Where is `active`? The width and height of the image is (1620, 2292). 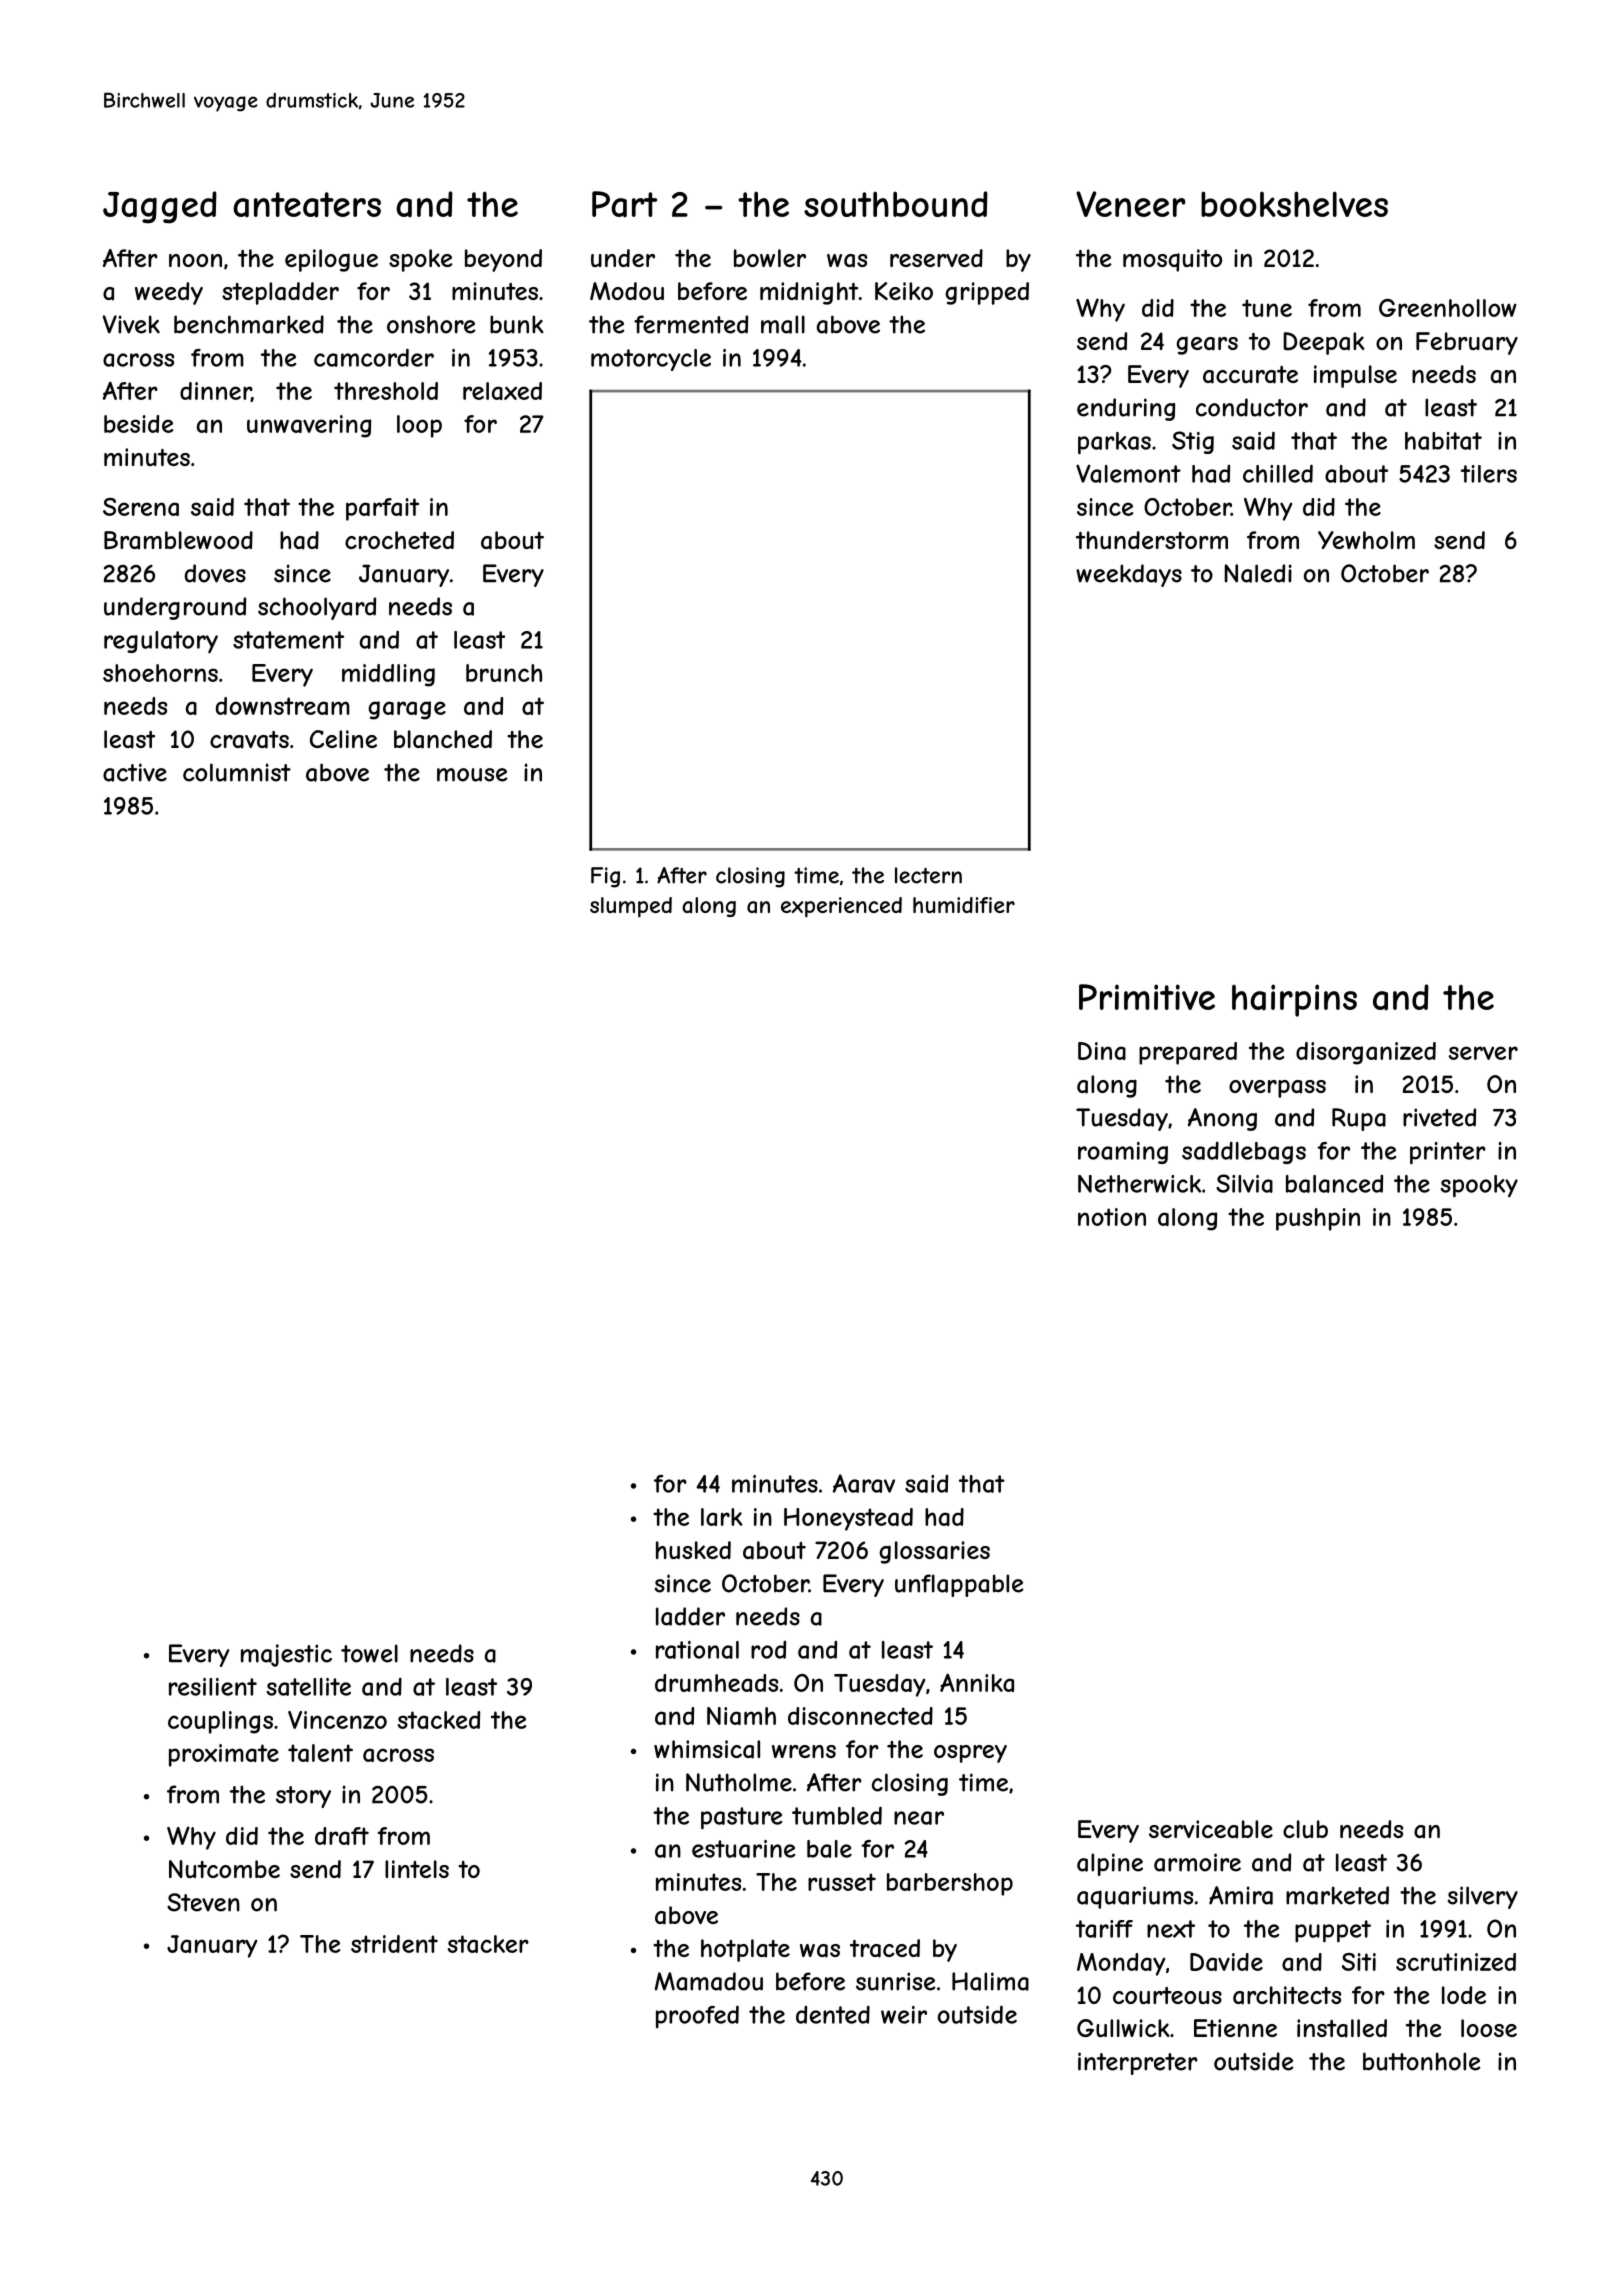
active is located at coordinates (135, 772).
